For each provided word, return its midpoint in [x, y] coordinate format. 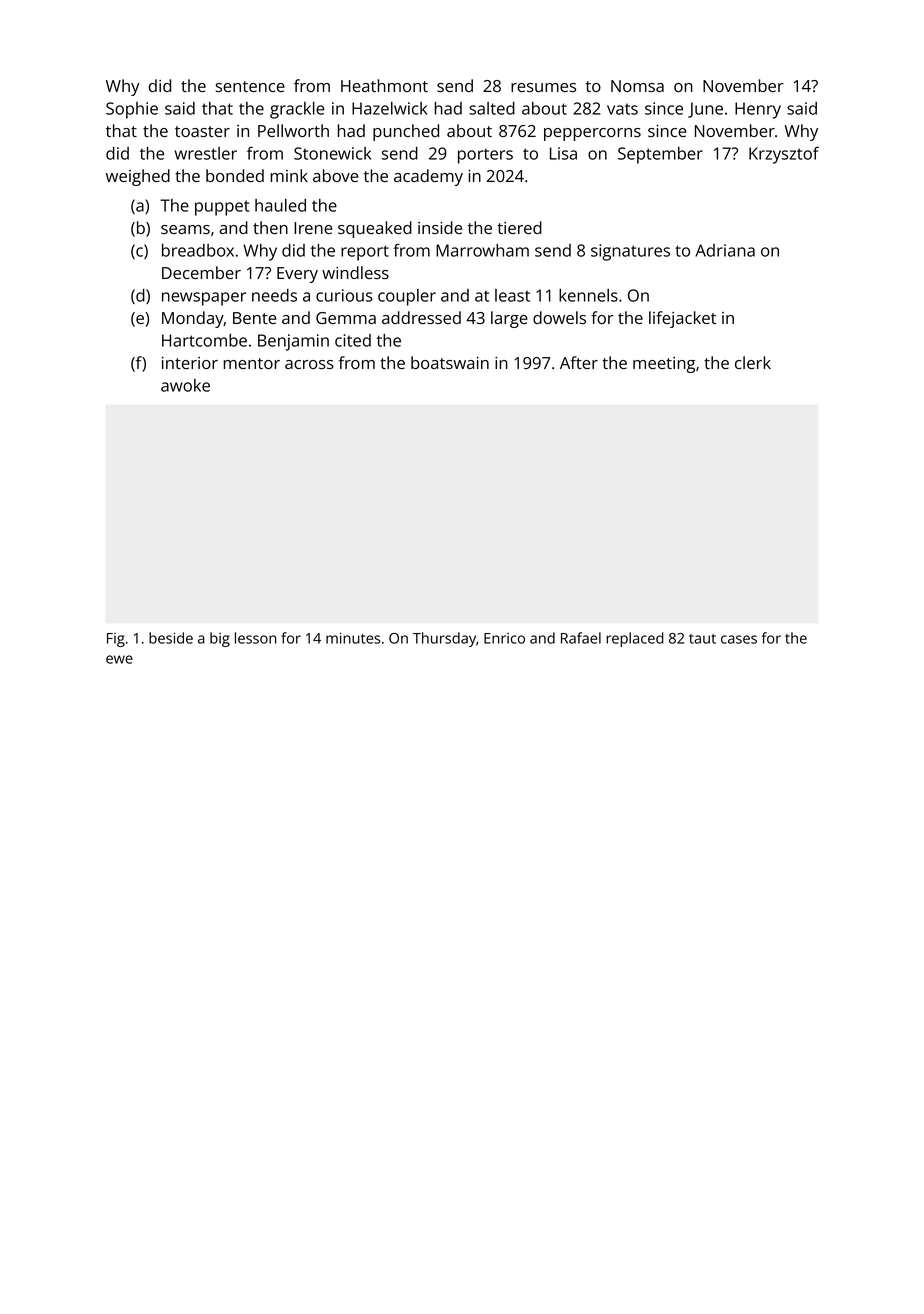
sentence [250, 86]
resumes [543, 87]
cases [739, 639]
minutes [353, 638]
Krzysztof [784, 155]
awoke [185, 385]
